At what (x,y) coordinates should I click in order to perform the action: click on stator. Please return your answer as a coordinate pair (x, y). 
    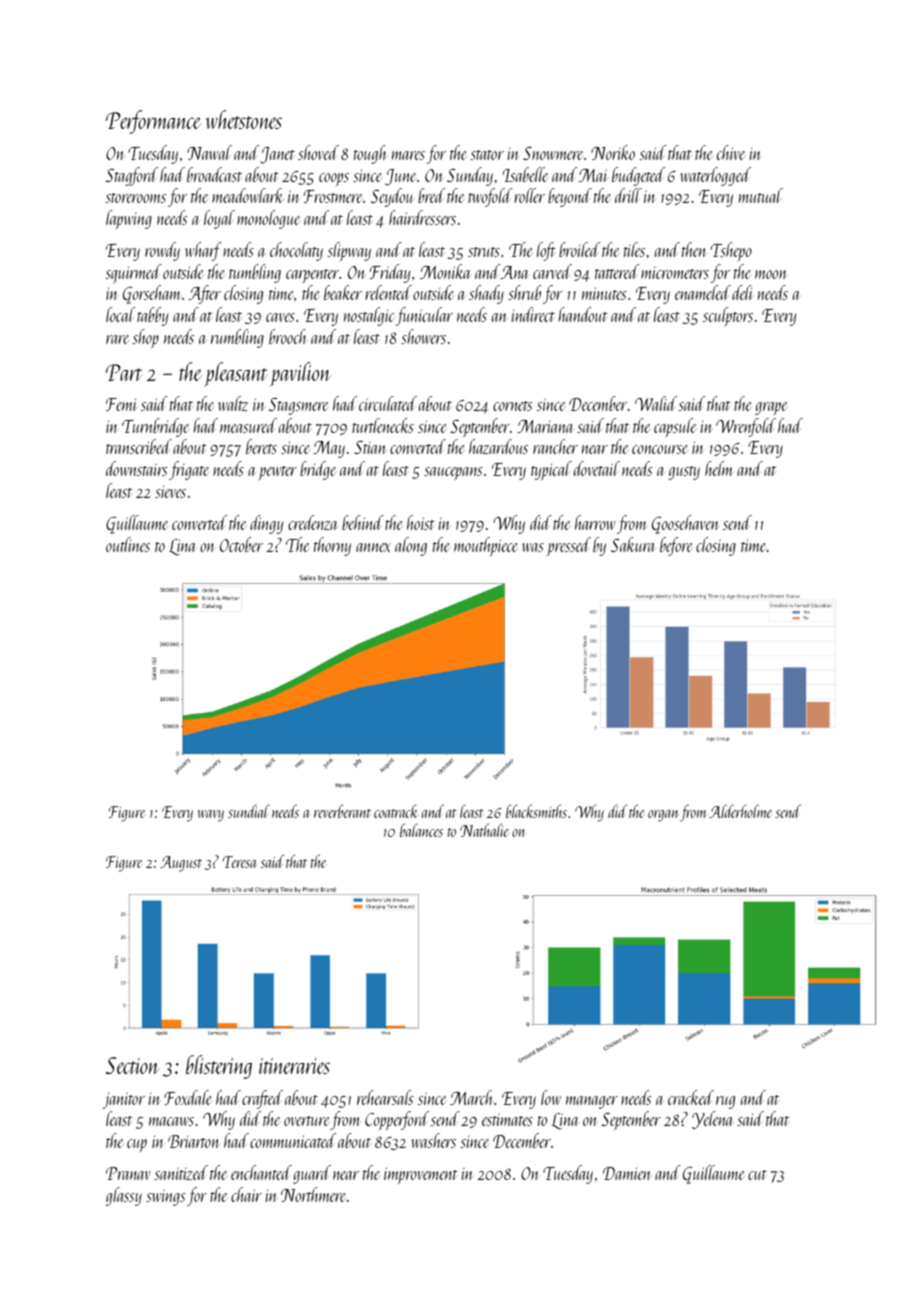
    Looking at the image, I should click on (487, 155).
